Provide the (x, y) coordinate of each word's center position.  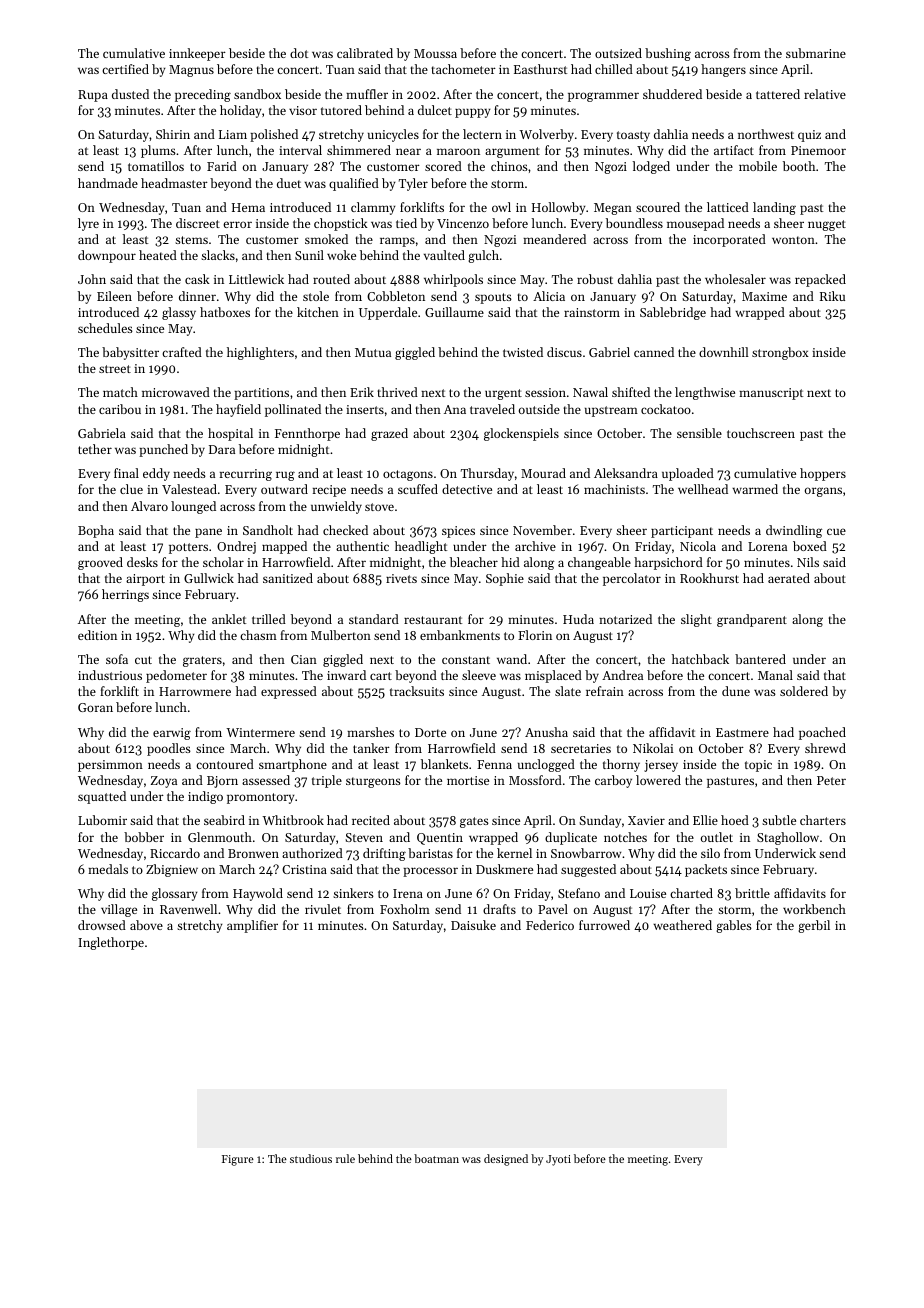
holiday (241, 111)
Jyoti (558, 1160)
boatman (436, 1158)
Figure (238, 1160)
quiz (809, 136)
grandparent (752, 620)
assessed (266, 780)
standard (374, 619)
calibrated (365, 53)
